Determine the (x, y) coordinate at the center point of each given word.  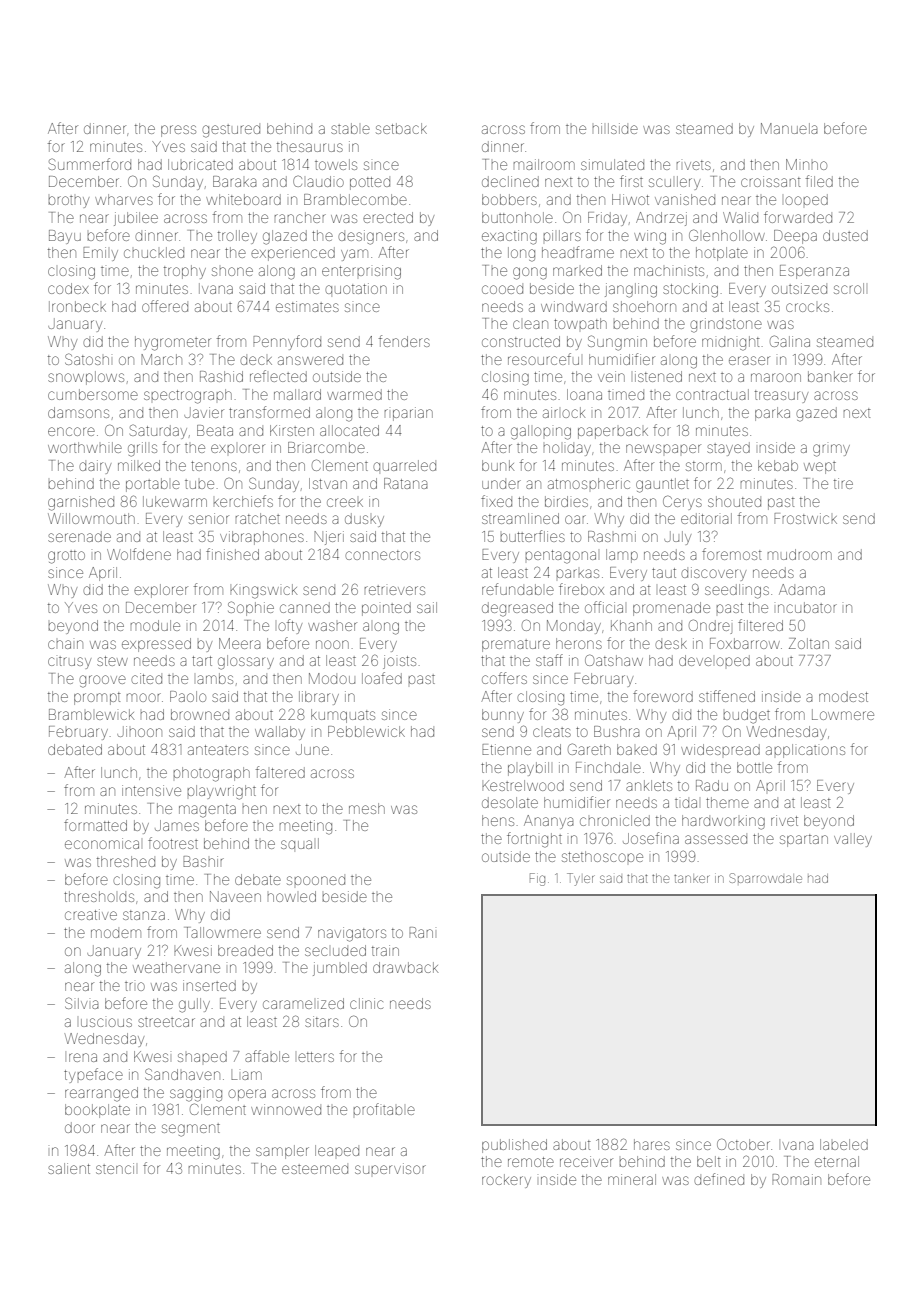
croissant (771, 181)
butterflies (532, 536)
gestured (231, 131)
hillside (615, 128)
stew (112, 661)
